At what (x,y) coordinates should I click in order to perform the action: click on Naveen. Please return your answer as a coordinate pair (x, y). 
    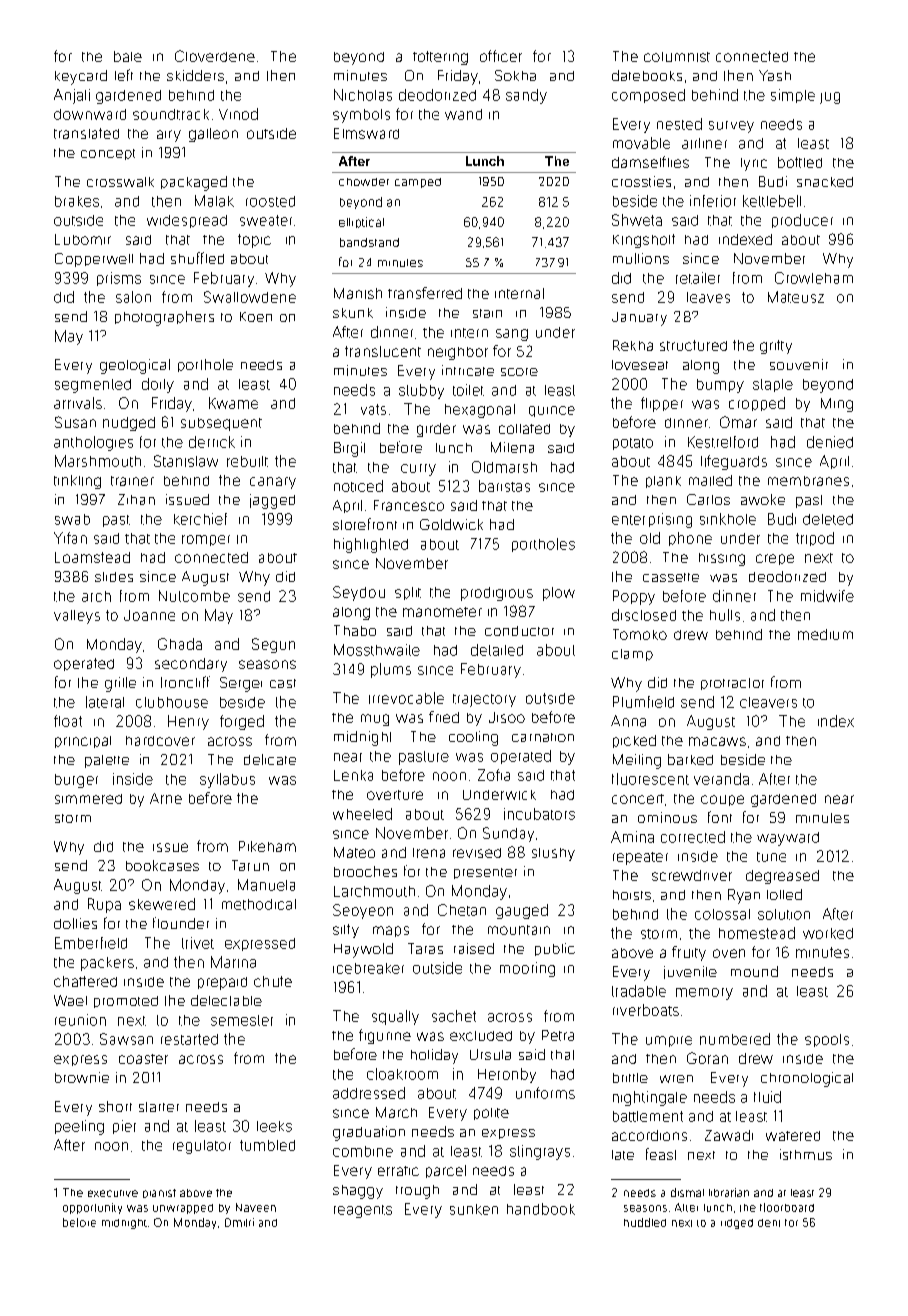
    Looking at the image, I should click on (256, 1207).
